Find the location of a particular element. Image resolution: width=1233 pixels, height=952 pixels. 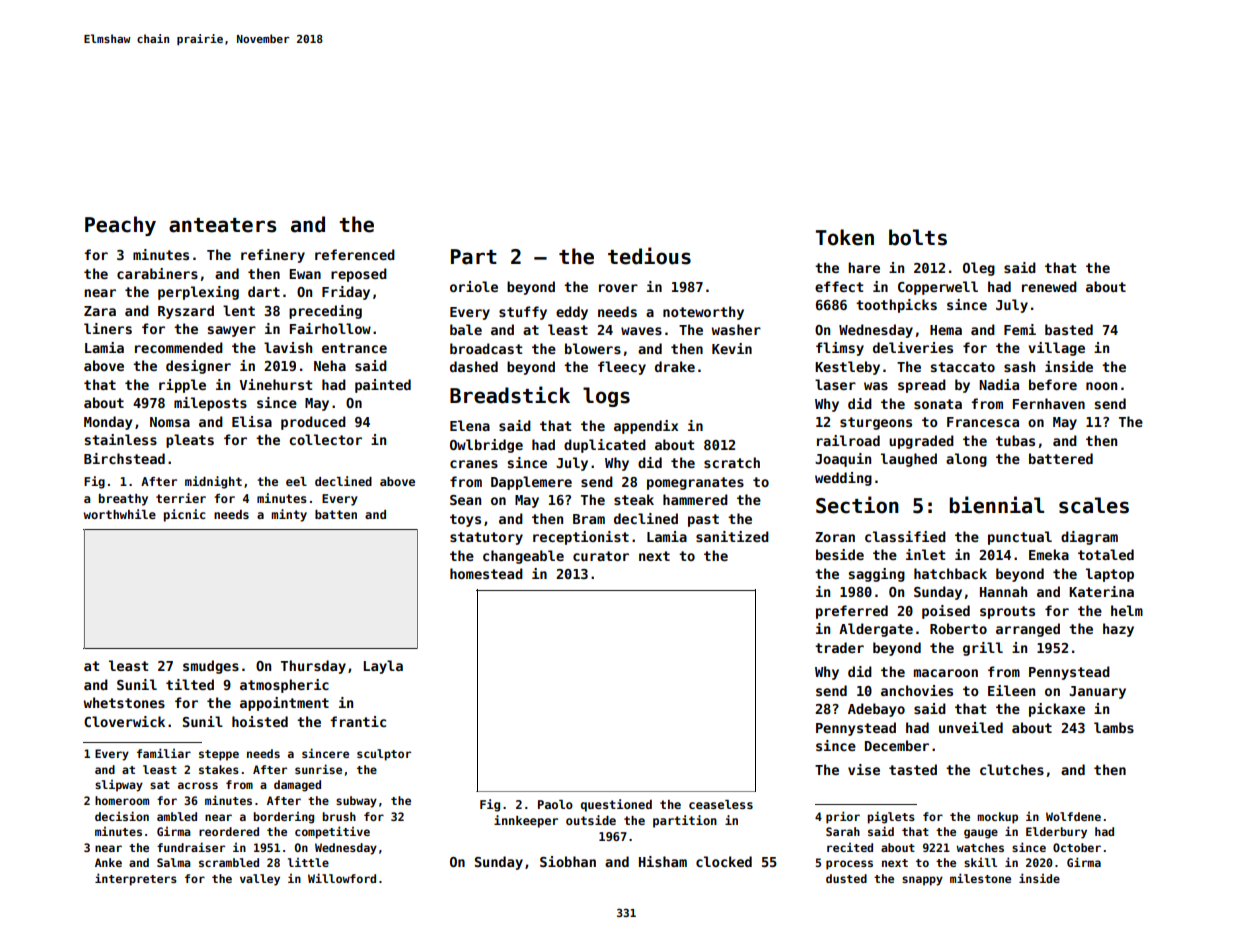

bolts is located at coordinates (918, 237).
